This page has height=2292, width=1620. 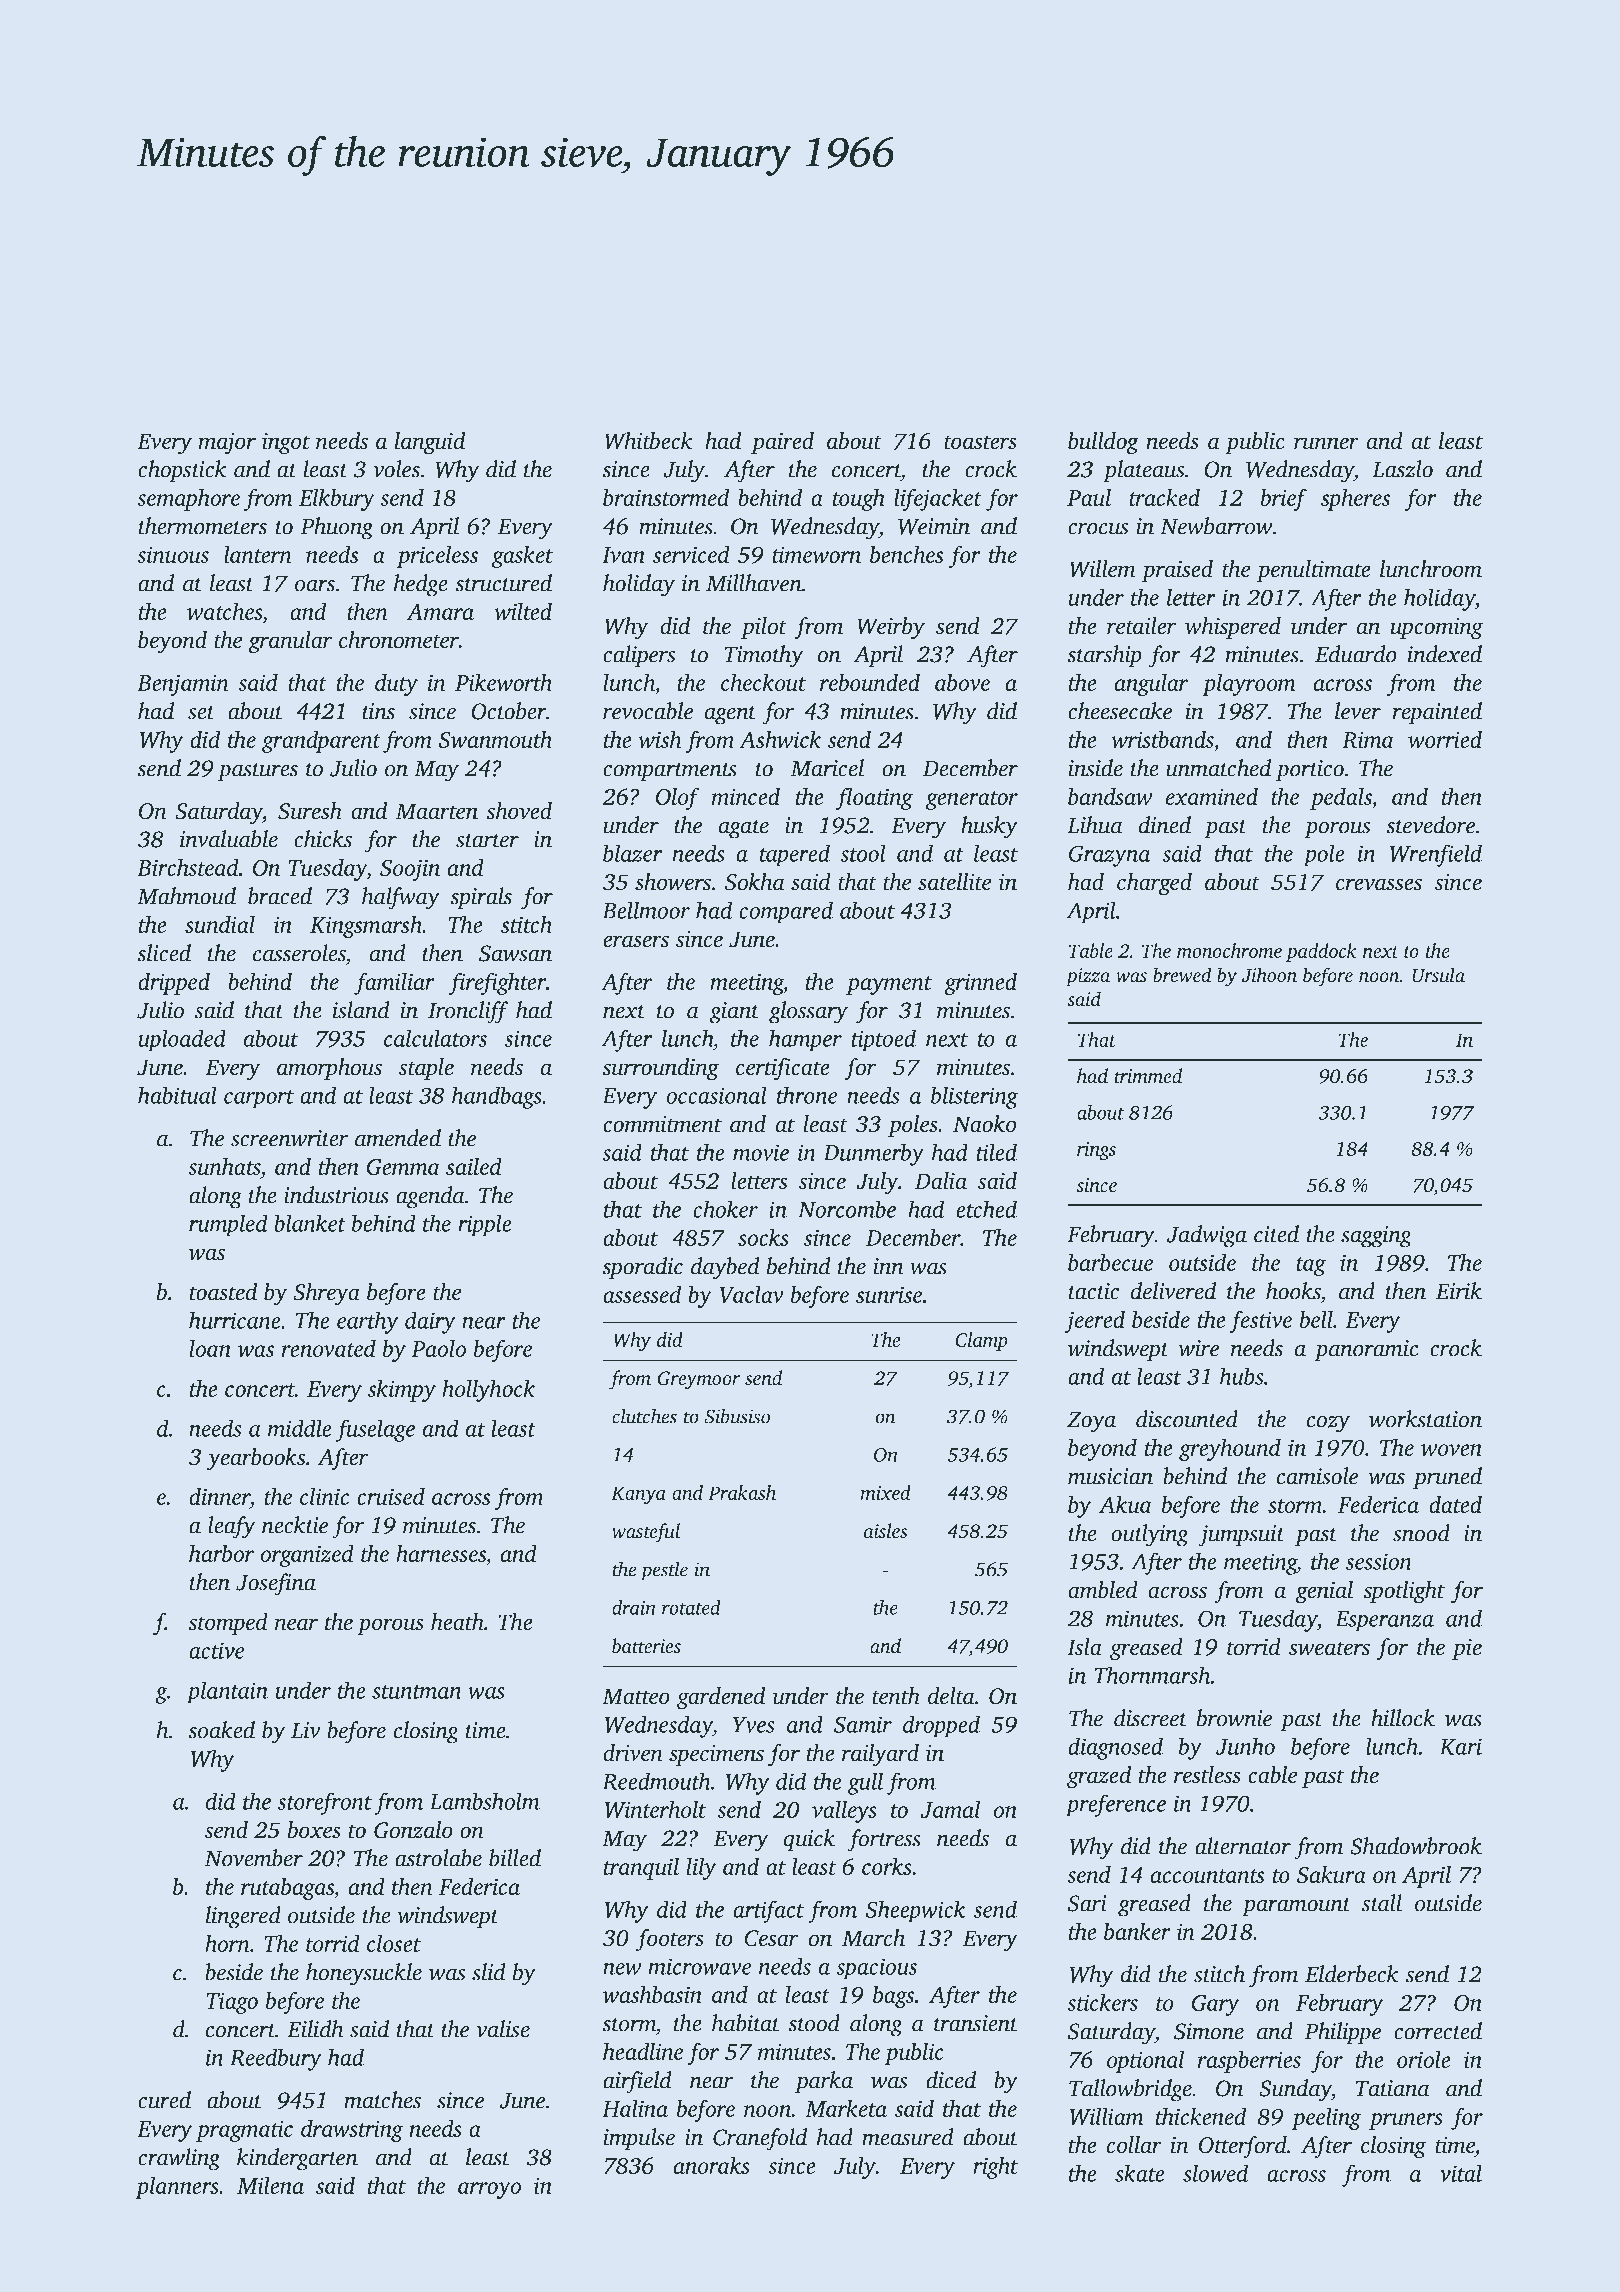 What do you see at coordinates (1218, 768) in the page?
I see `unmatched` at bounding box center [1218, 768].
